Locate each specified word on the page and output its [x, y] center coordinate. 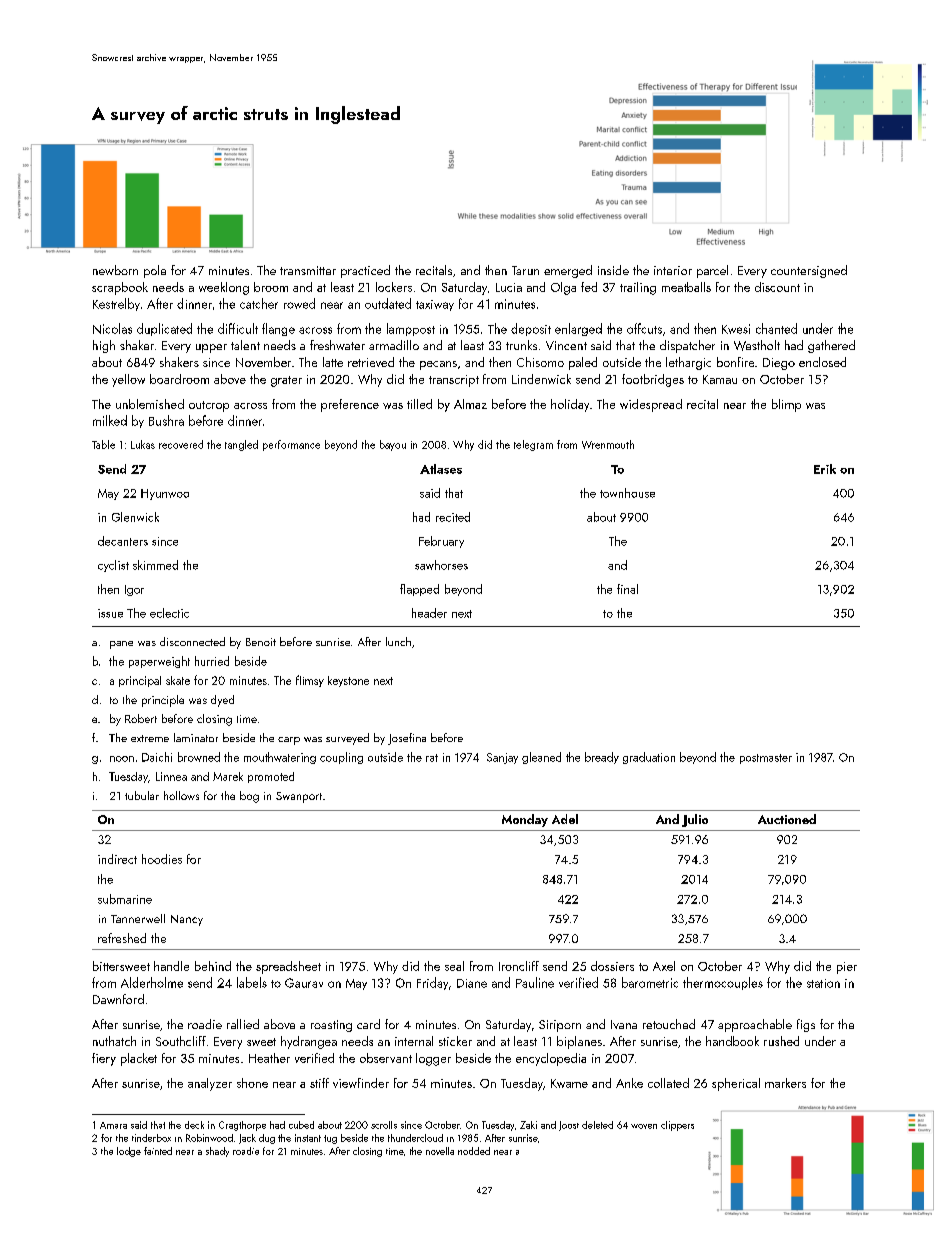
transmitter [308, 270]
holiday [570, 405]
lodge [129, 1152]
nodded [474, 1151]
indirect [117, 859]
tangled [241, 445]
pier [847, 968]
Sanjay [502, 758]
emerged [568, 271]
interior [673, 270]
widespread [651, 405]
